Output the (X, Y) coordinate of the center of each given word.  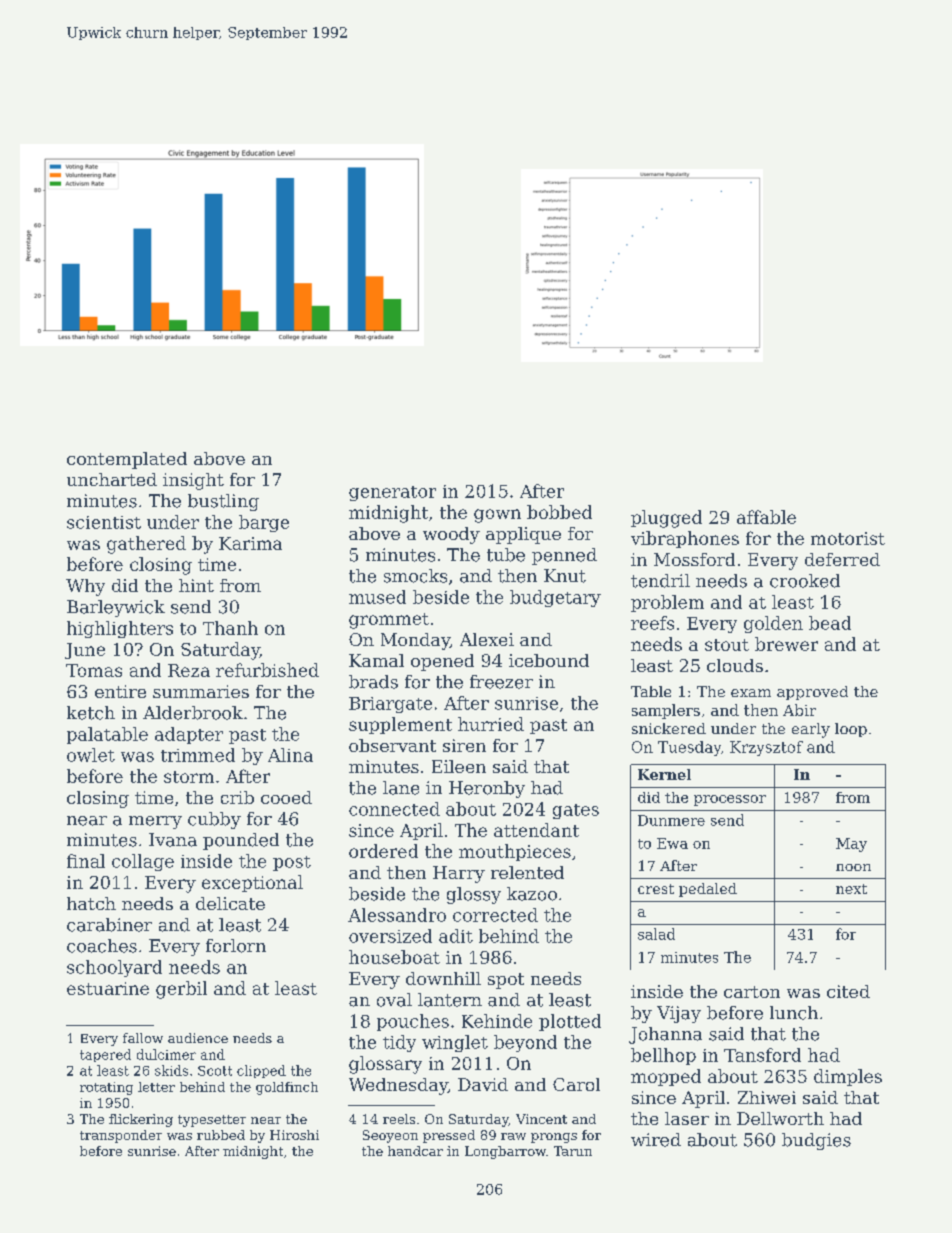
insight (193, 481)
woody (451, 535)
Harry (459, 874)
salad (656, 934)
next (851, 889)
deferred (842, 559)
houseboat (394, 957)
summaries (201, 691)
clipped (261, 1071)
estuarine (108, 988)
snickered (669, 728)
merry (155, 822)
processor (730, 800)
